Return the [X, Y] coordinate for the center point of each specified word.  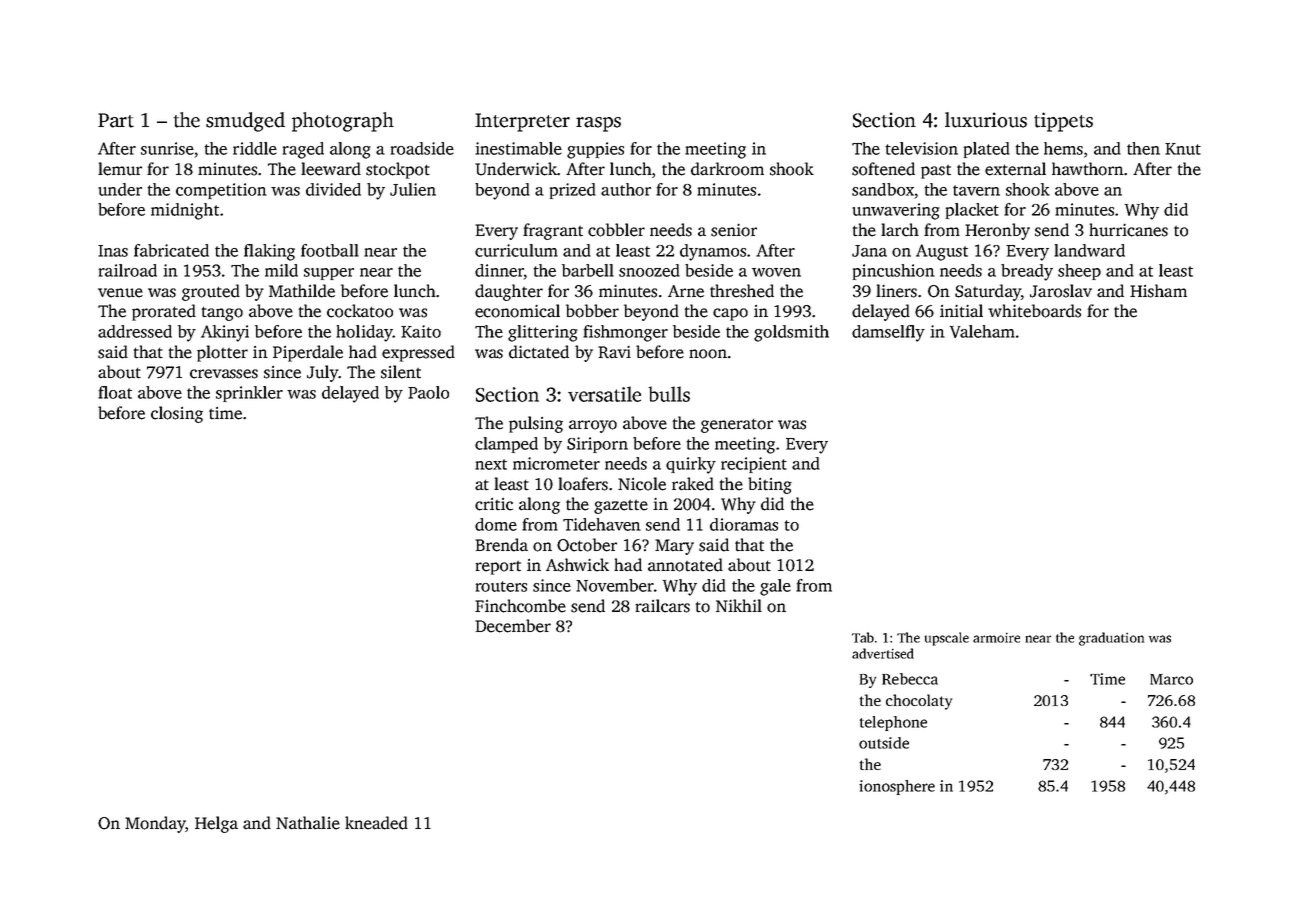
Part [116, 120]
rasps [598, 124]
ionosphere [897, 787]
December [513, 626]
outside [884, 743]
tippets [1063, 122]
